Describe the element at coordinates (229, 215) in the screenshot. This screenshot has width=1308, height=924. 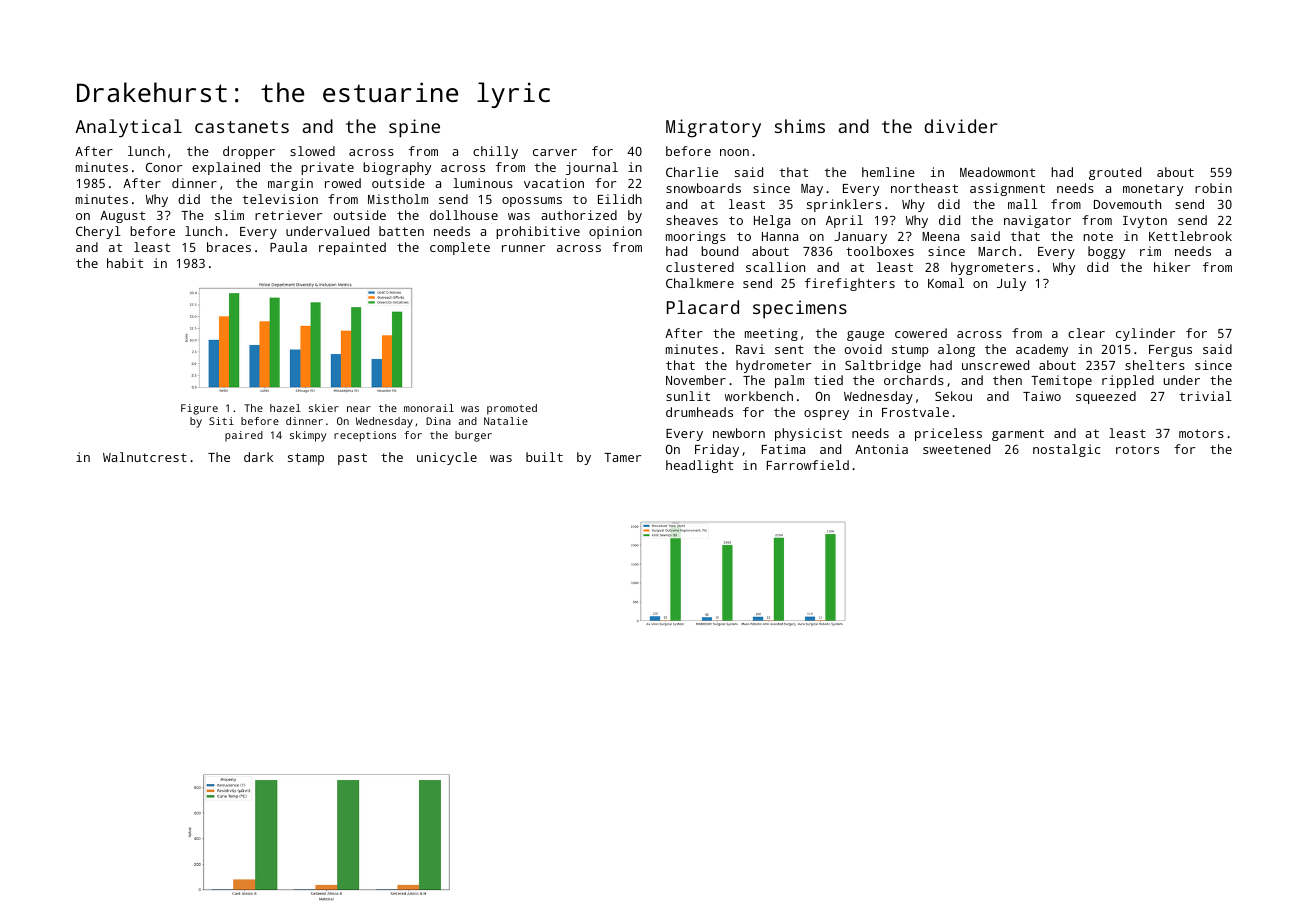
I see `slim` at that location.
